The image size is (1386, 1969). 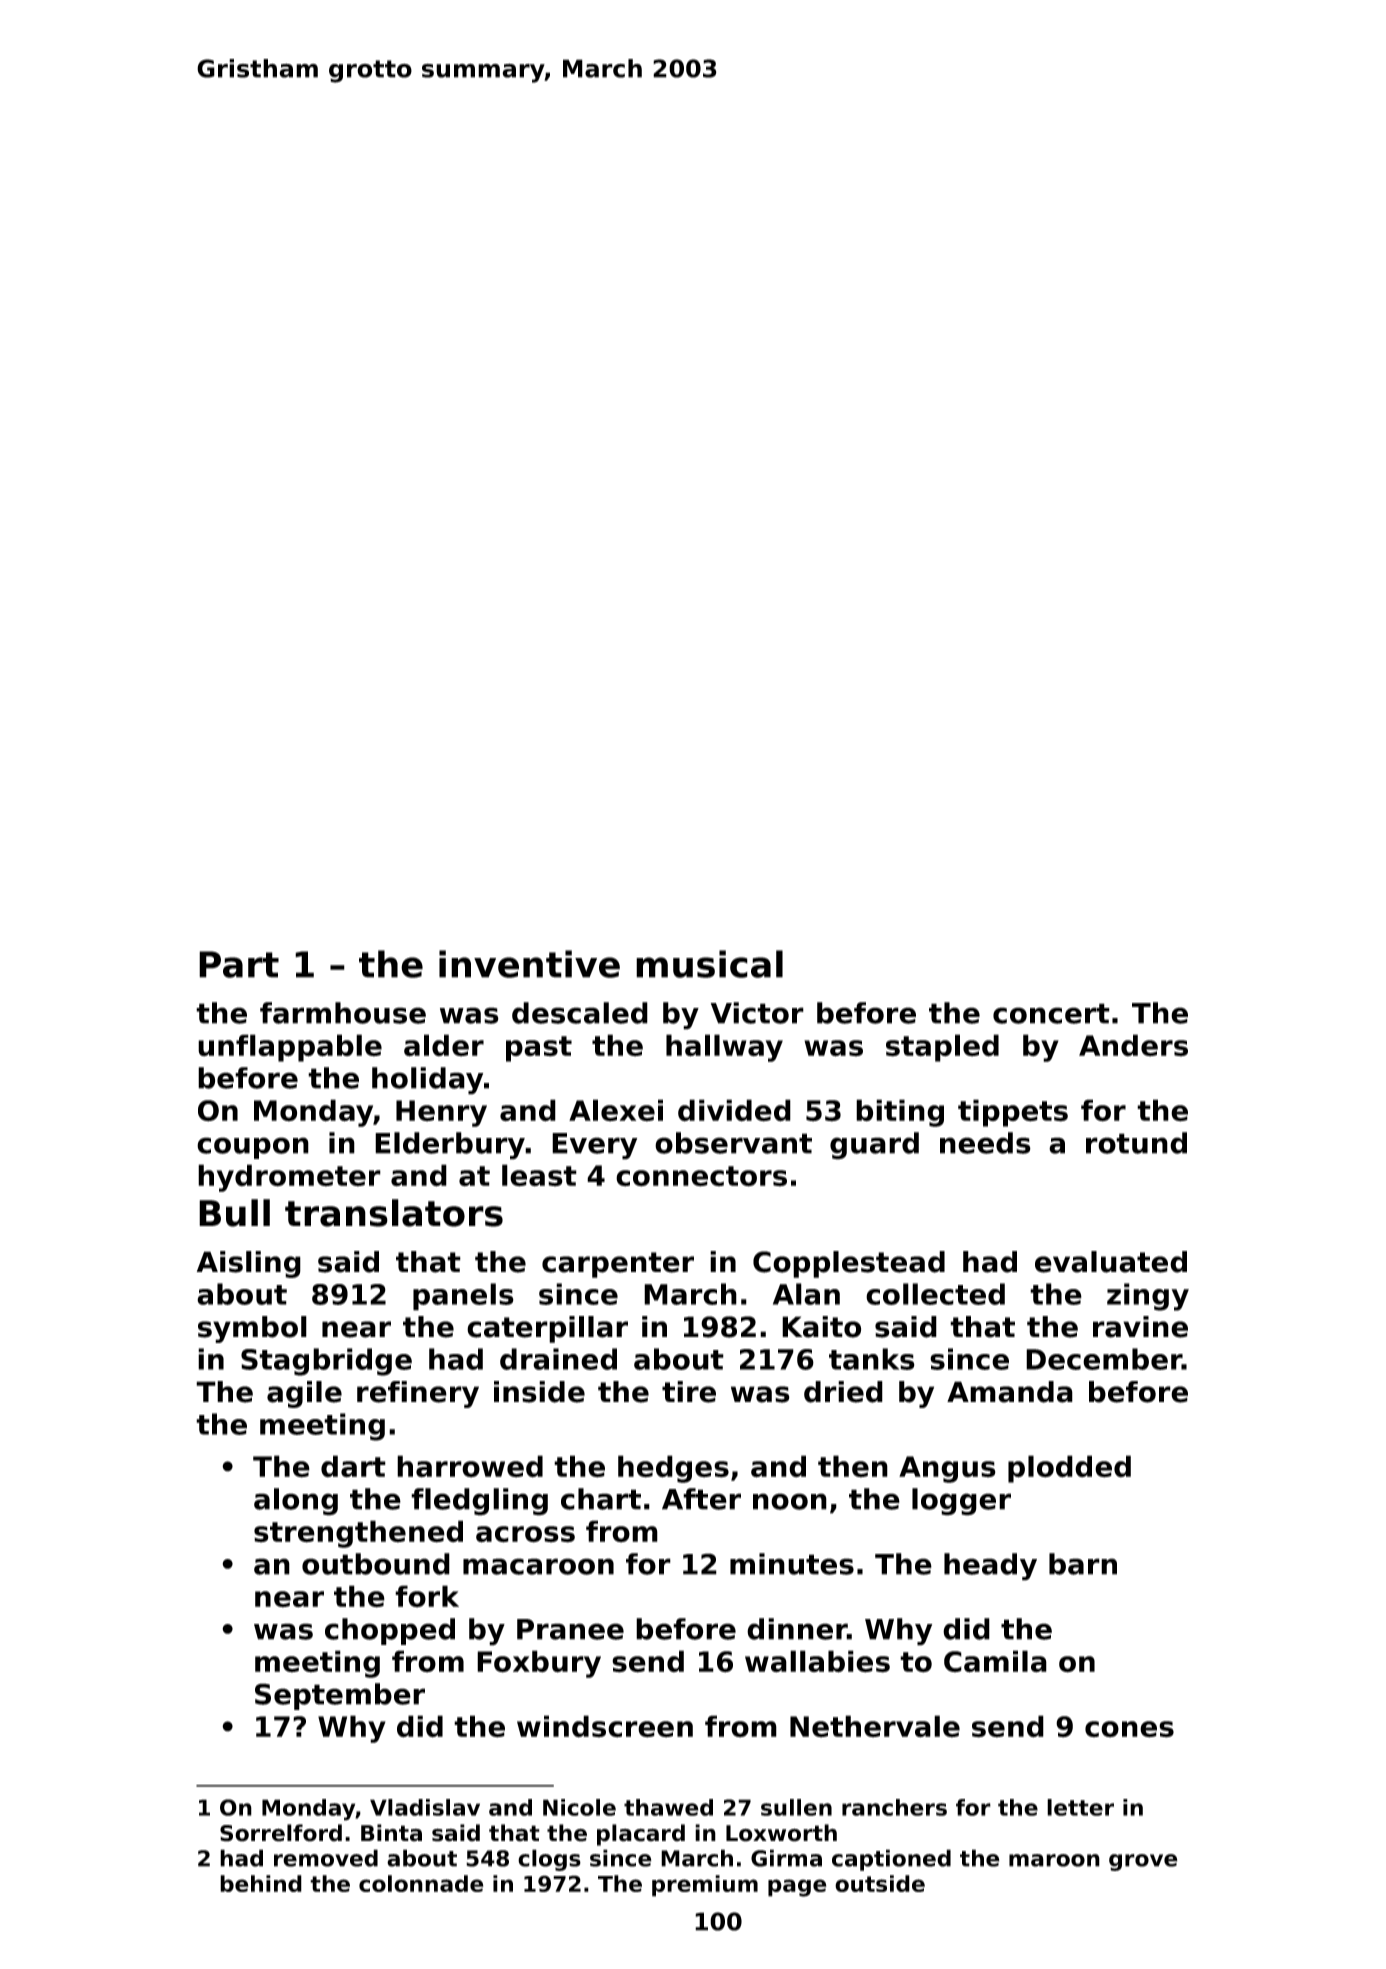 I want to click on Part, so click(x=239, y=964).
